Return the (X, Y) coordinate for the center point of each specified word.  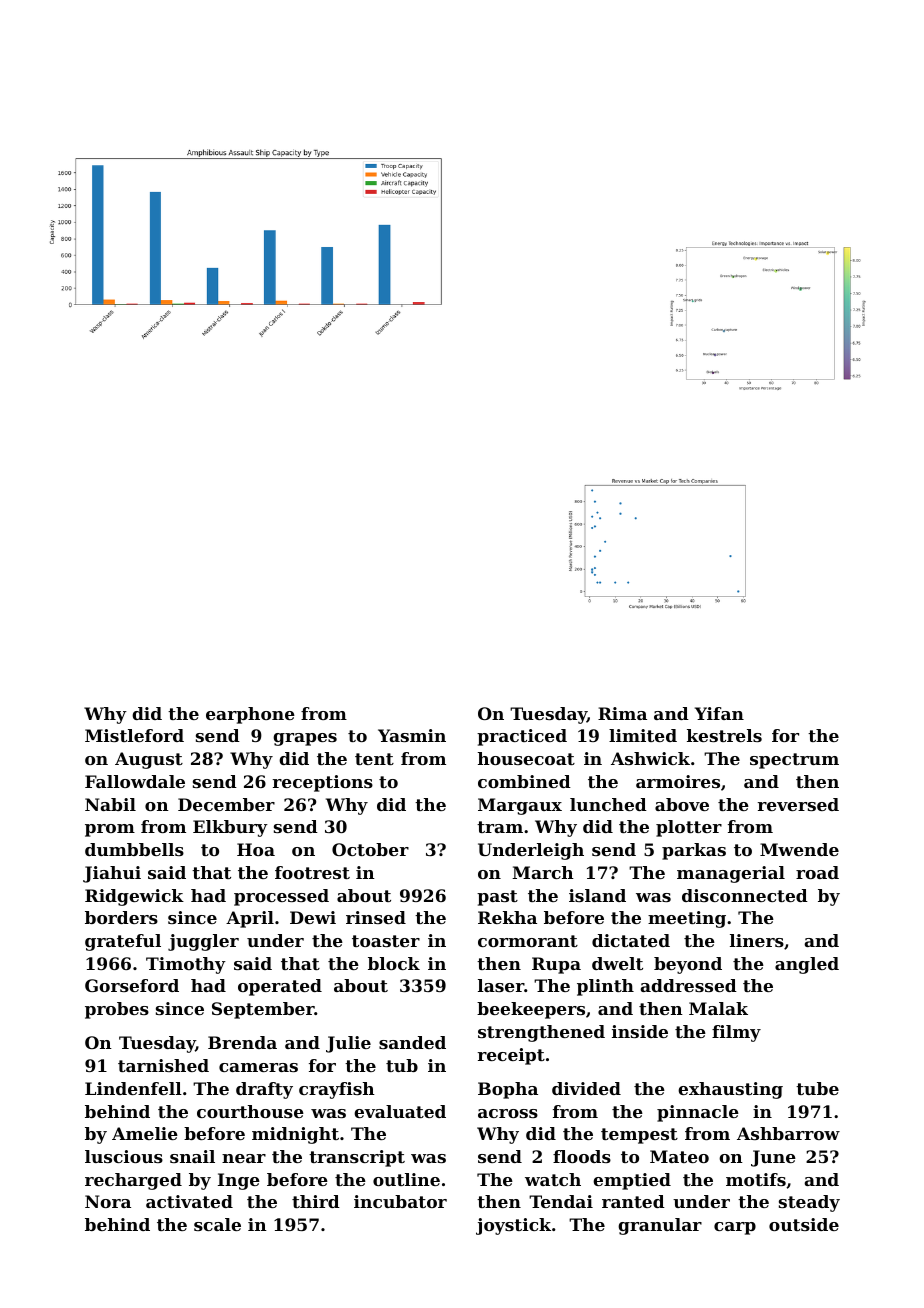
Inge (239, 1181)
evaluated (400, 1111)
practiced (522, 737)
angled (807, 965)
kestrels (724, 735)
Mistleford (134, 735)
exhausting (730, 1090)
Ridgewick (134, 897)
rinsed (376, 917)
